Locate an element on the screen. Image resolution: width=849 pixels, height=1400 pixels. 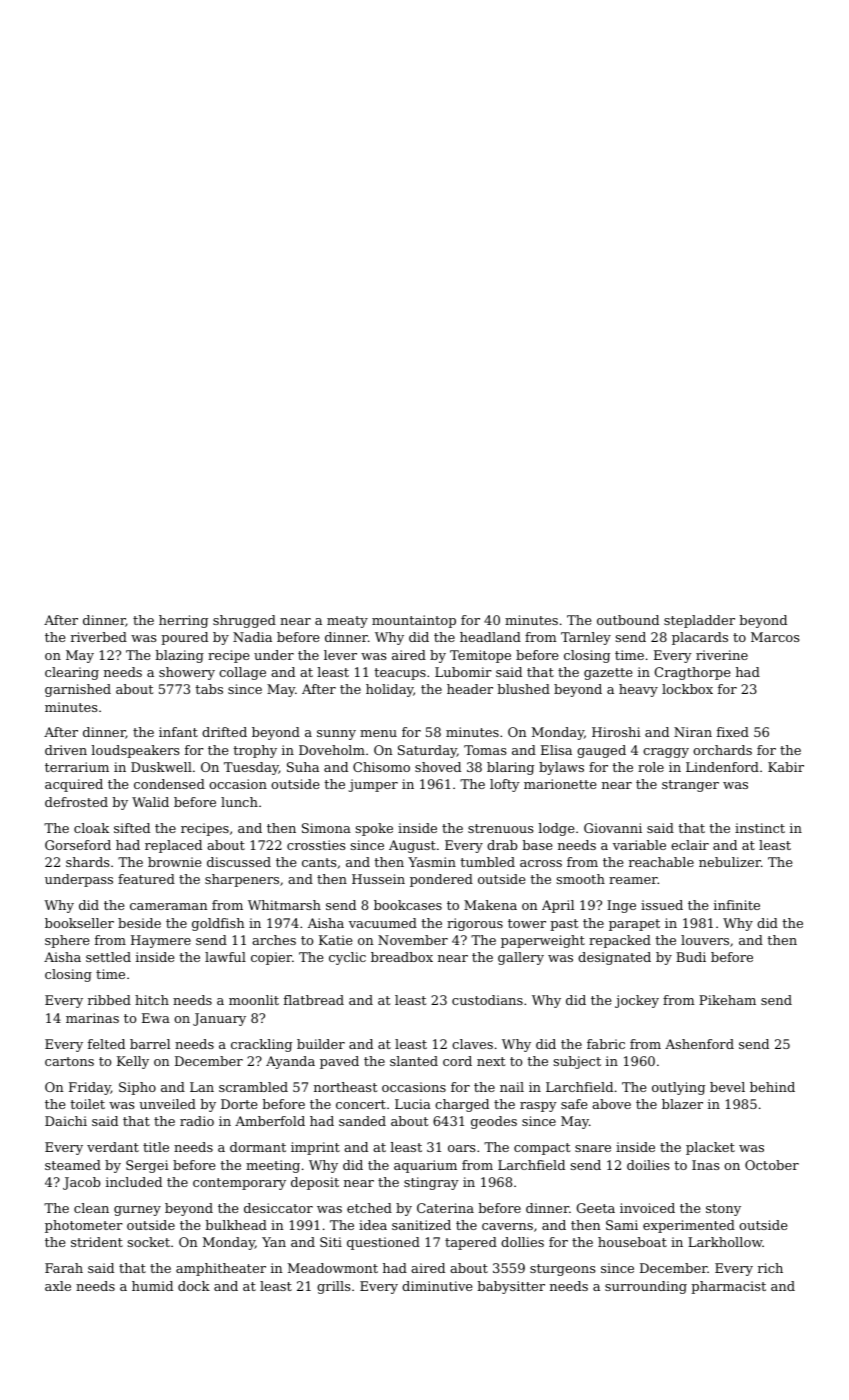
mountaintop is located at coordinates (414, 621).
